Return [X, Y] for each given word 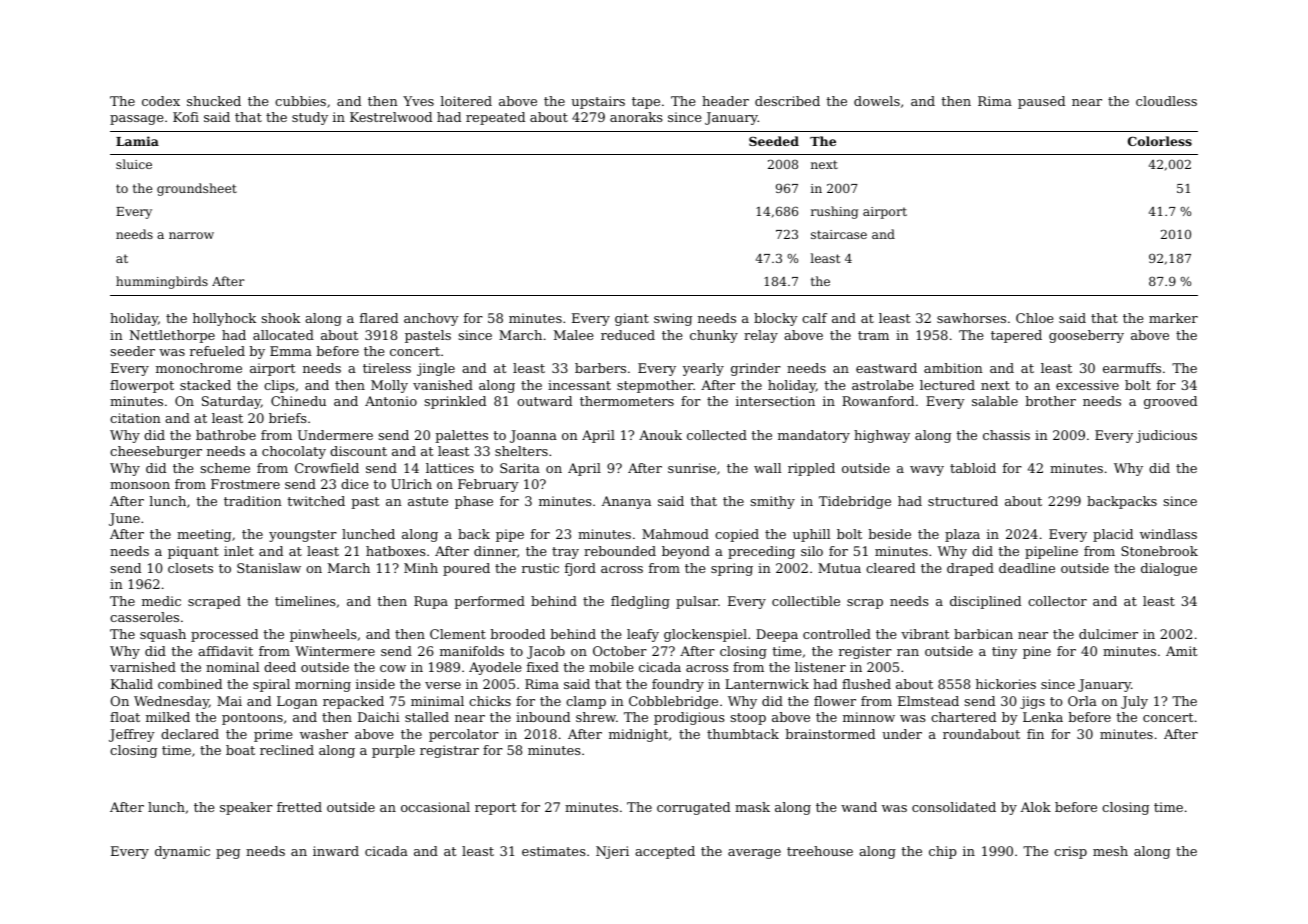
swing [673, 319]
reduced [628, 335]
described [787, 101]
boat [240, 750]
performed [489, 602]
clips [279, 386]
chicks [490, 701]
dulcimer [1108, 634]
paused [1041, 102]
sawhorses [971, 318]
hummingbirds [162, 282]
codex [161, 101]
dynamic [182, 852]
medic [161, 601]
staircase [839, 234]
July [1134, 702]
